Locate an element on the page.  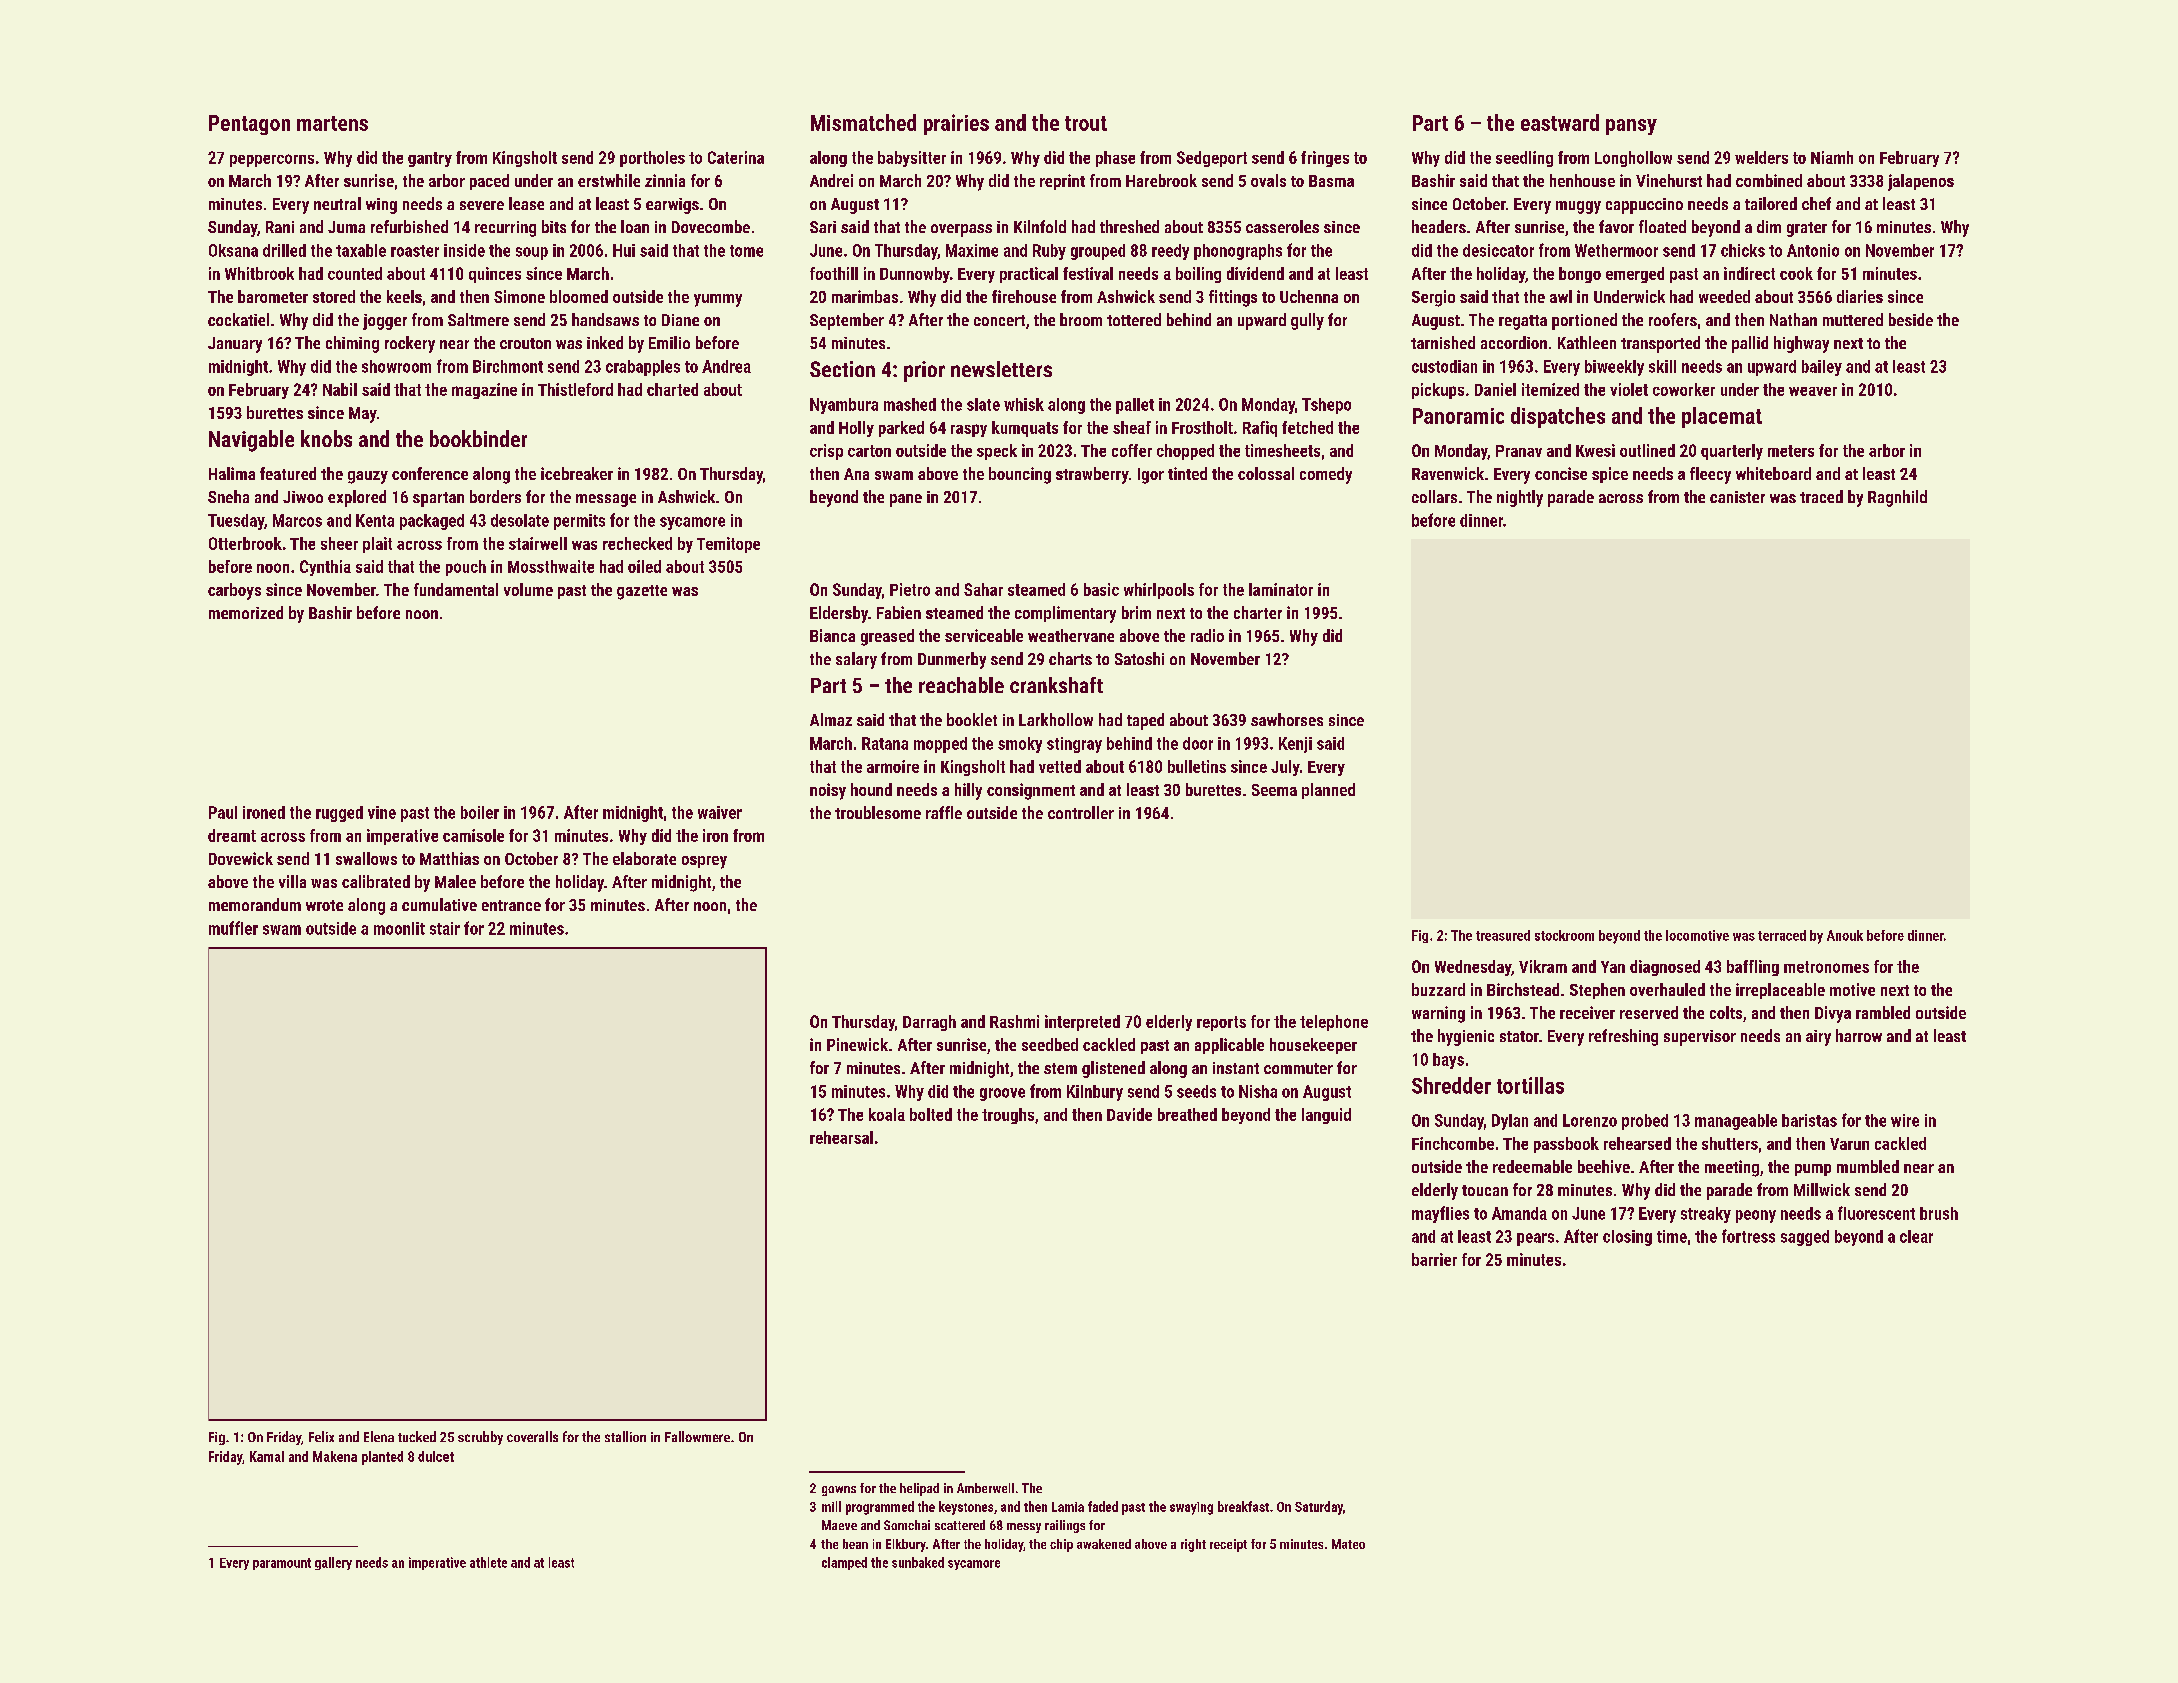
Paul is located at coordinates (223, 812).
